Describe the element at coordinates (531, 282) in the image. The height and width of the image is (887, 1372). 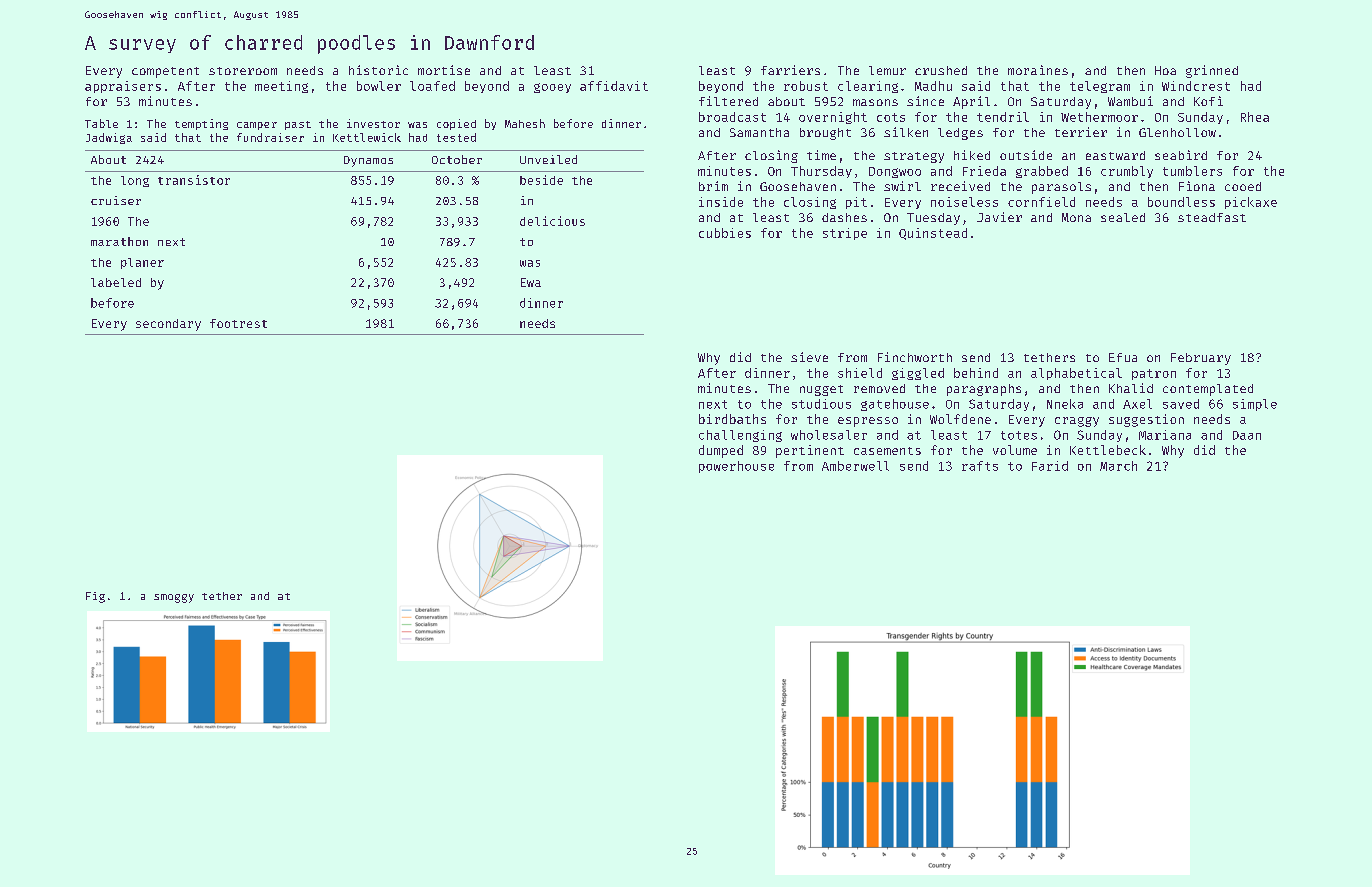
I see `Ewa` at that location.
